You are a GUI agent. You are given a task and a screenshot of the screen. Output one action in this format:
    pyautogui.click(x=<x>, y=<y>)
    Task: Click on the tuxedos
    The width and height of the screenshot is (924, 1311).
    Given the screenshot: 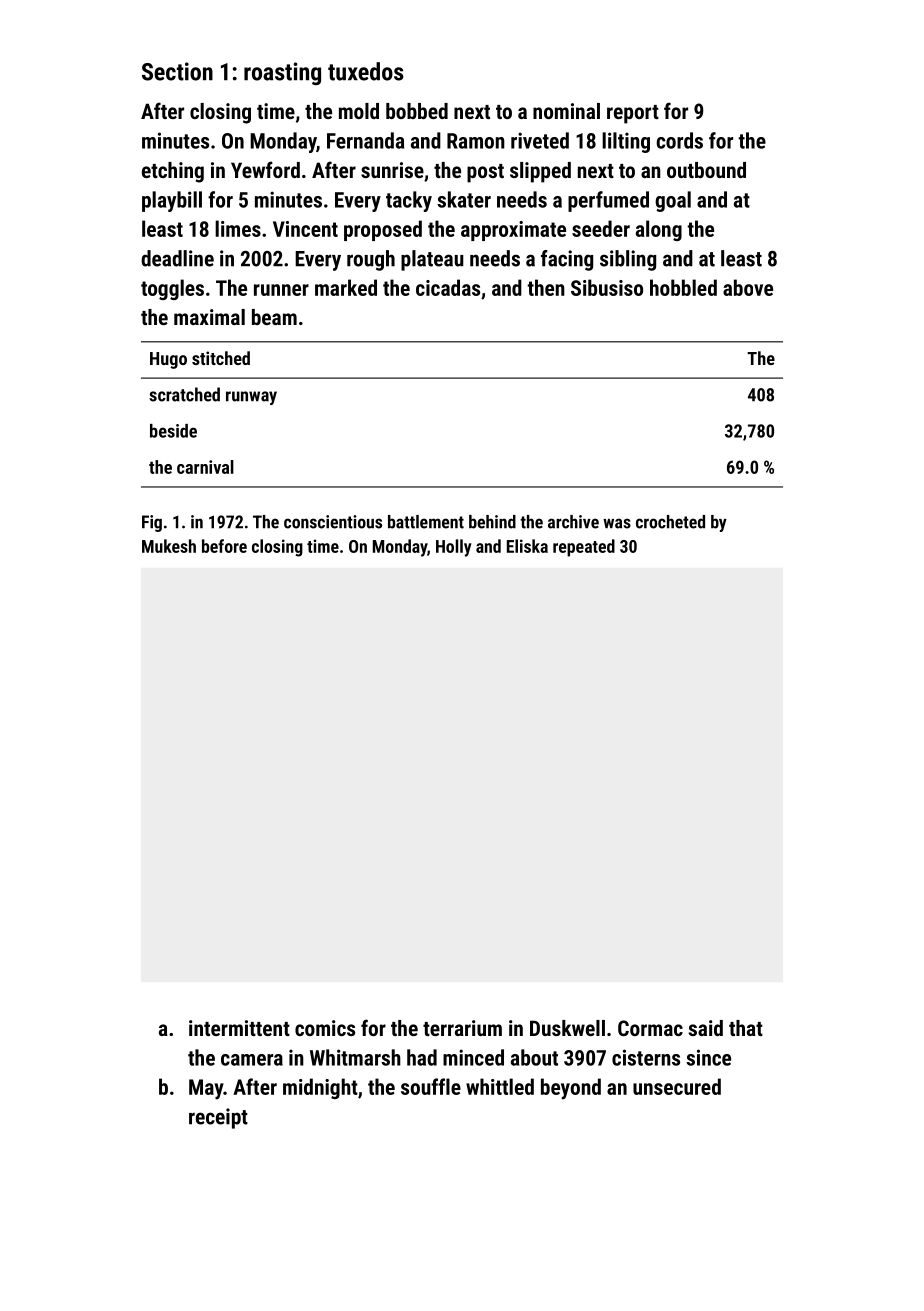 What is the action you would take?
    pyautogui.click(x=366, y=71)
